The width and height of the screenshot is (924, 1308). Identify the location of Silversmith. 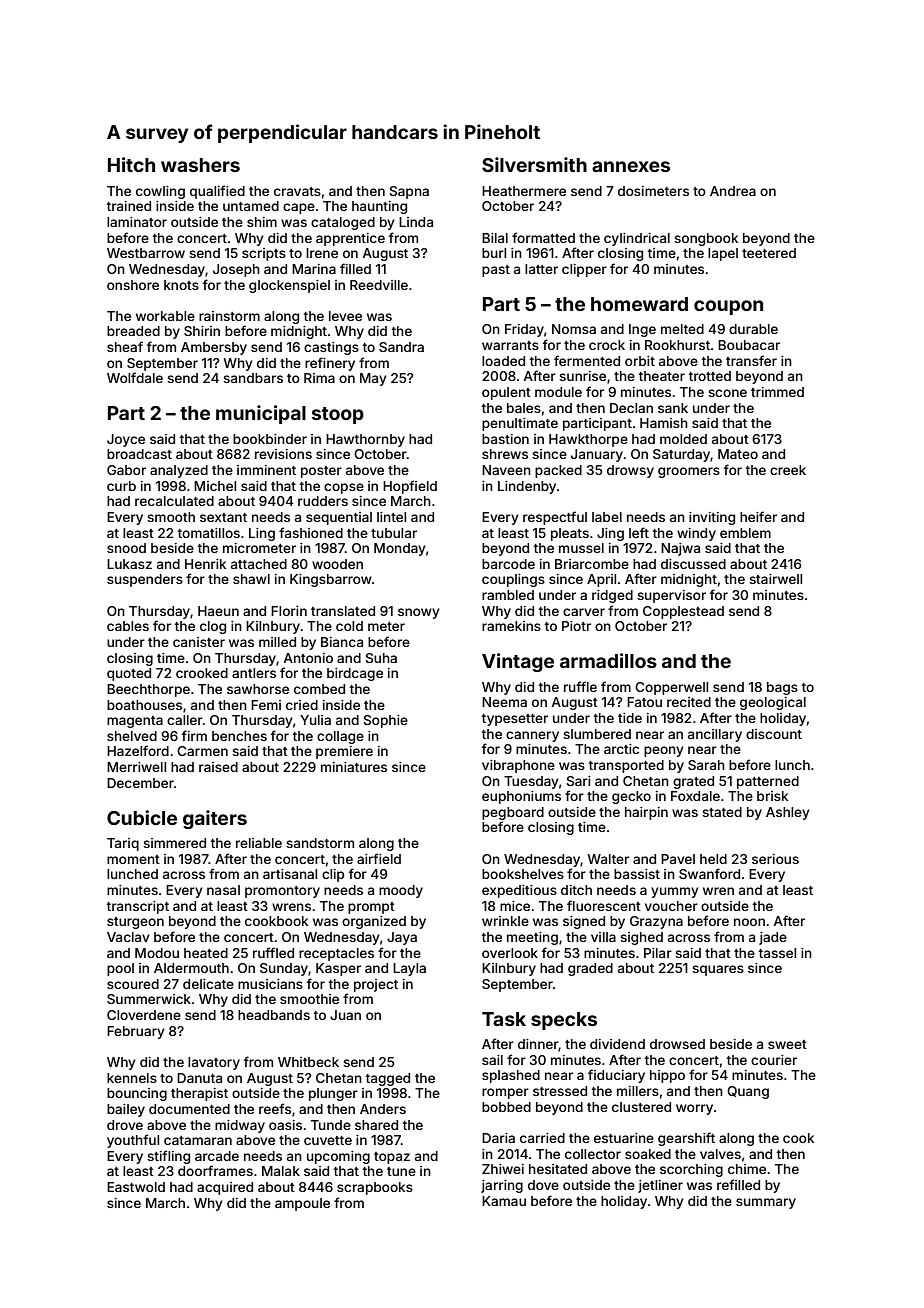
(534, 164).
